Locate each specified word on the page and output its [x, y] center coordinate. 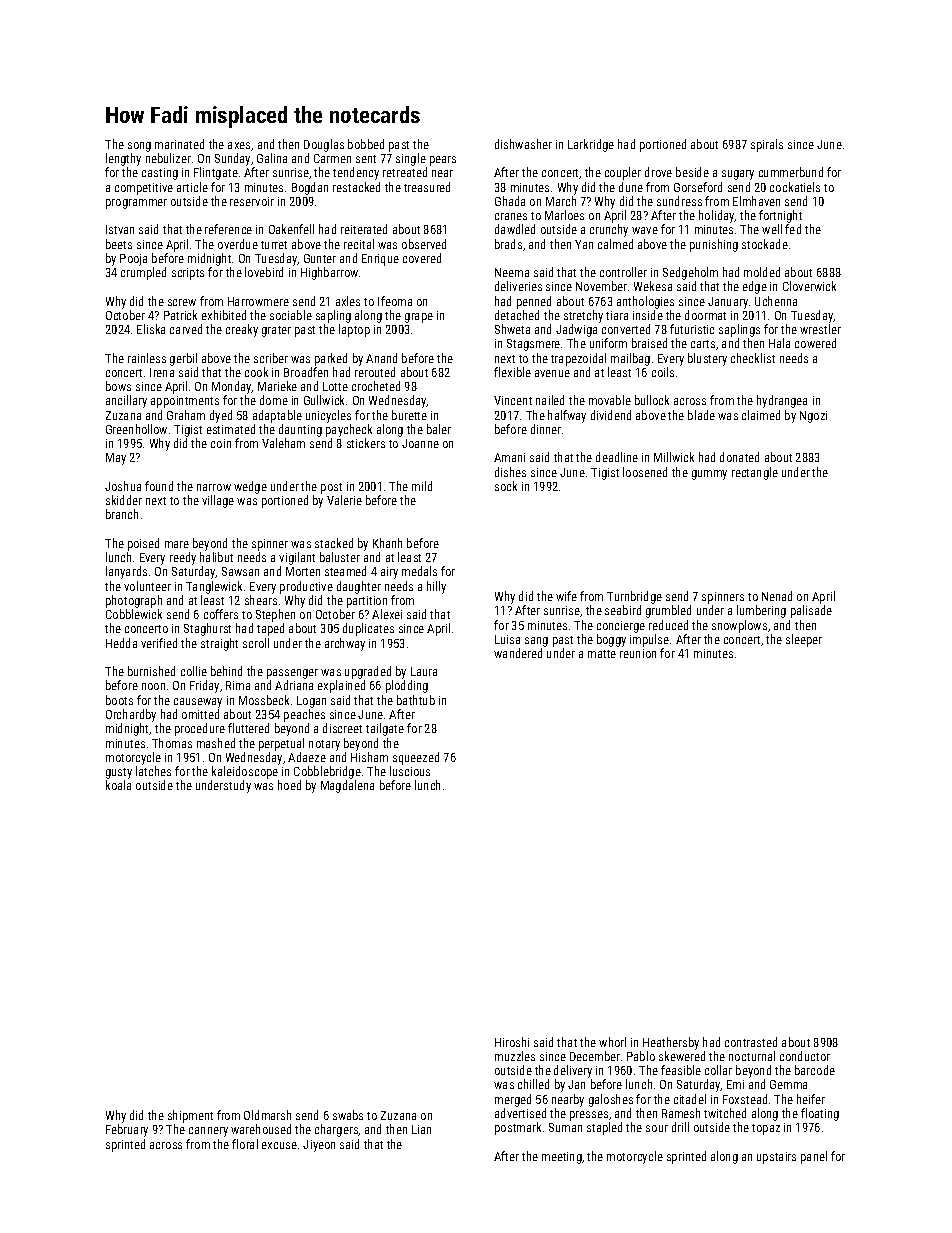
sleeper [804, 640]
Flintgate [216, 173]
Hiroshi [512, 1042]
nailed [550, 400]
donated [739, 457]
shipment [190, 1116]
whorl [612, 1042]
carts [703, 344]
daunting [300, 430]
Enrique [380, 260]
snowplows [739, 626]
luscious [410, 771]
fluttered [248, 728]
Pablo [641, 1056]
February [127, 1130]
